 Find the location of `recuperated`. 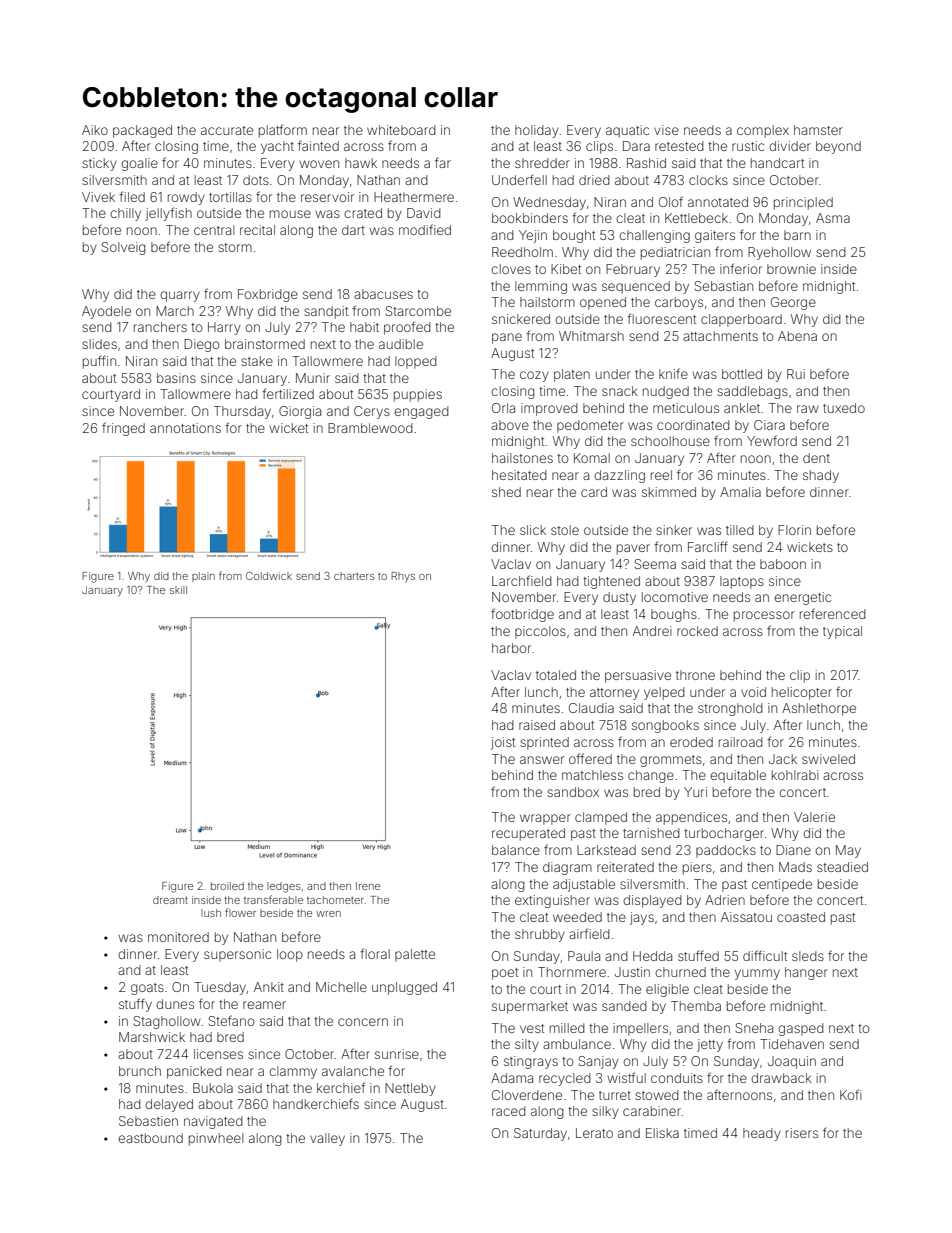

recuperated is located at coordinates (528, 834).
